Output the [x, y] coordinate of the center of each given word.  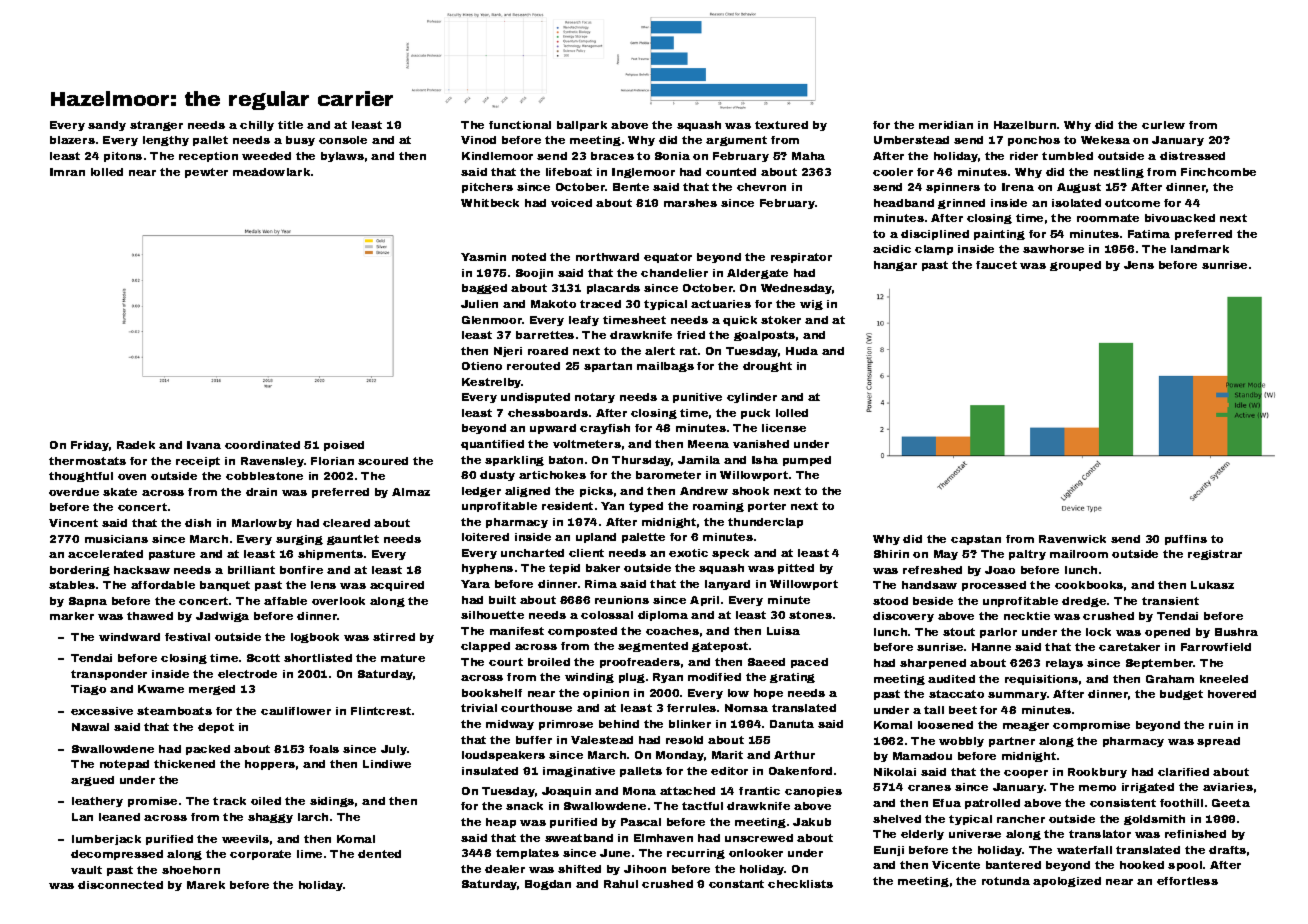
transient [1170, 601]
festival [187, 637]
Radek [136, 445]
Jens [1139, 265]
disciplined [935, 235]
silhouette [492, 615]
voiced [571, 203]
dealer [505, 869]
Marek [206, 885]
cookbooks [1089, 585]
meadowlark [271, 172]
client [586, 553]
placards [613, 289]
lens [323, 585]
